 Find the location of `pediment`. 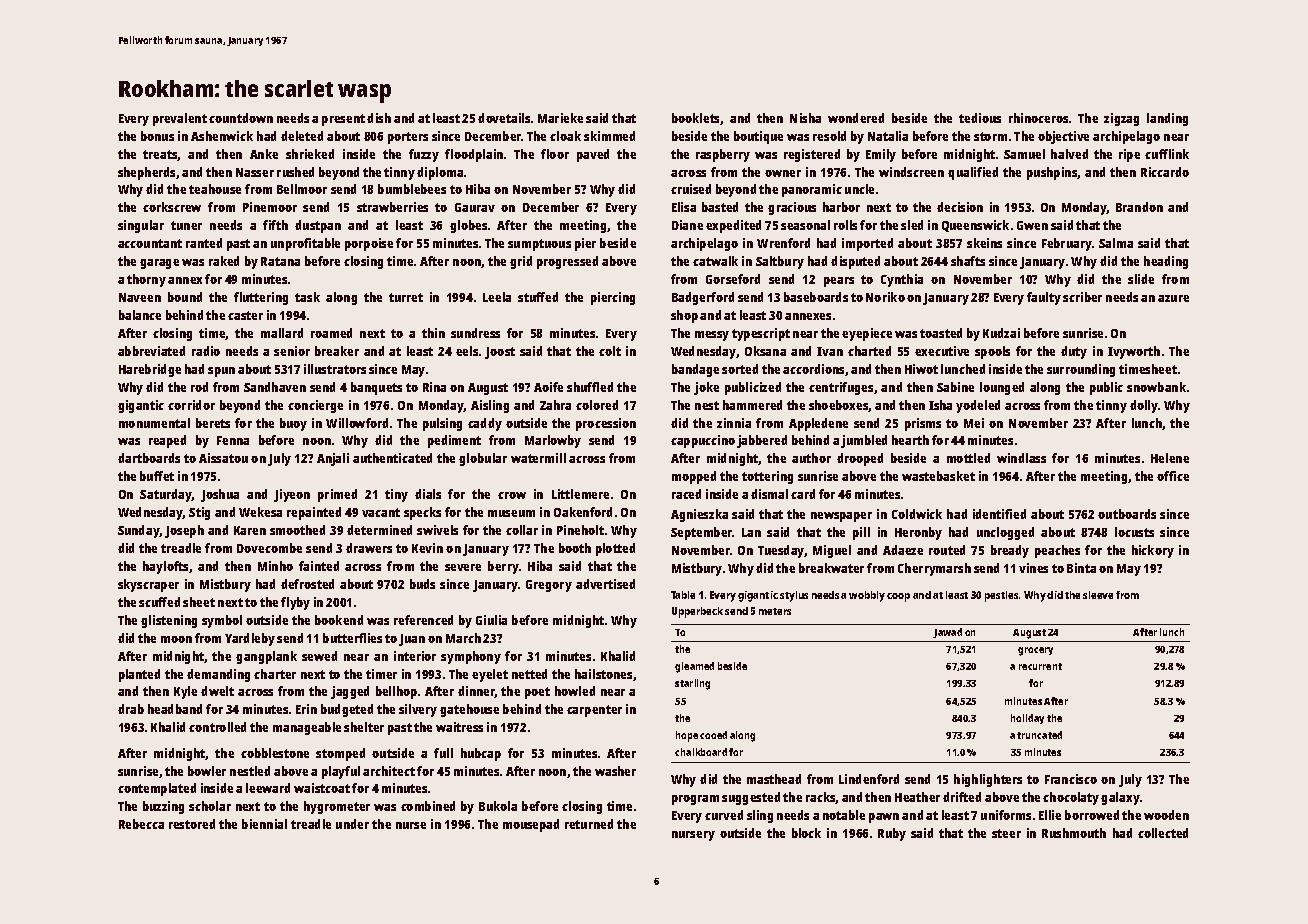

pediment is located at coordinates (454, 441).
